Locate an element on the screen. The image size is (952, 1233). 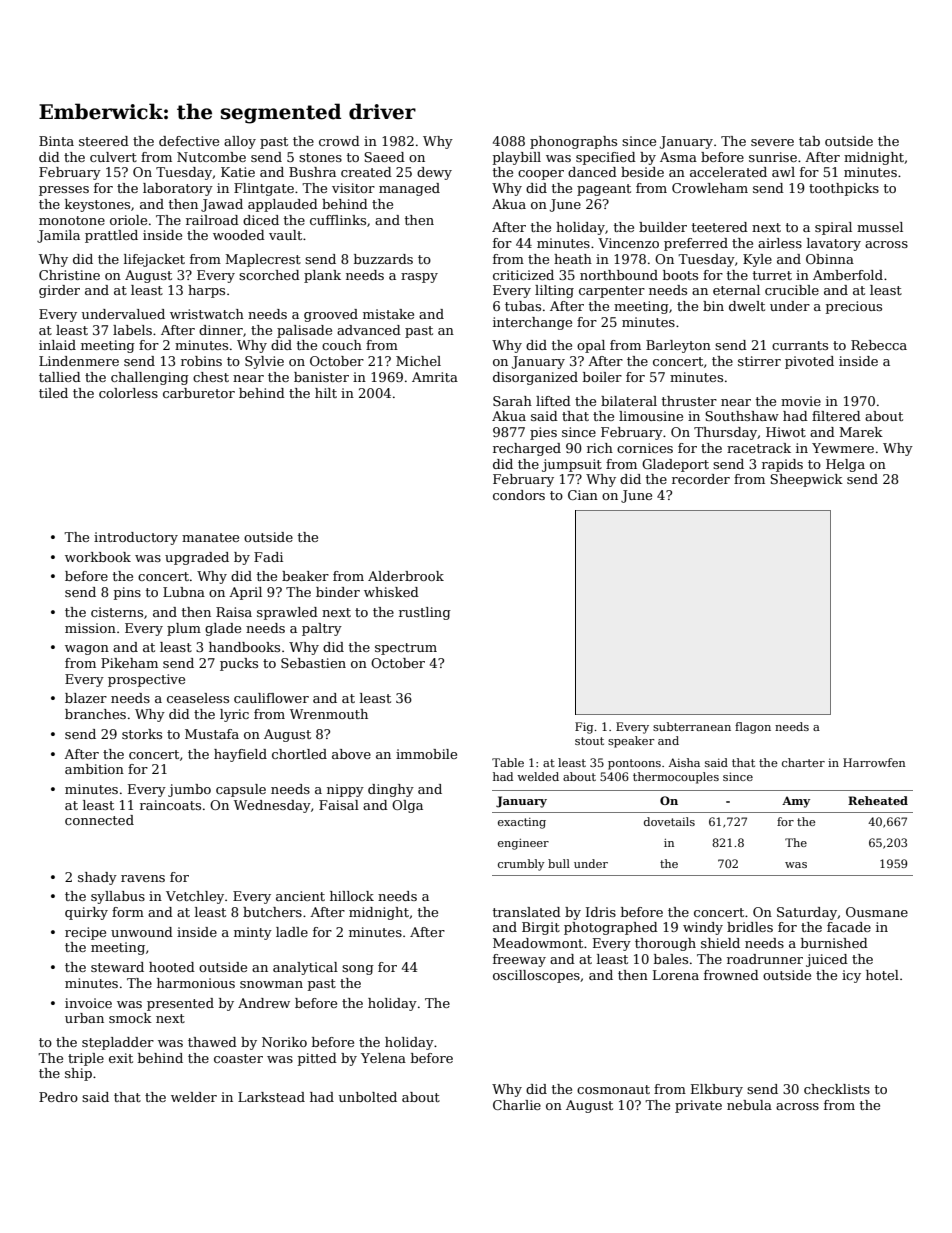
disorganized is located at coordinates (535, 378).
